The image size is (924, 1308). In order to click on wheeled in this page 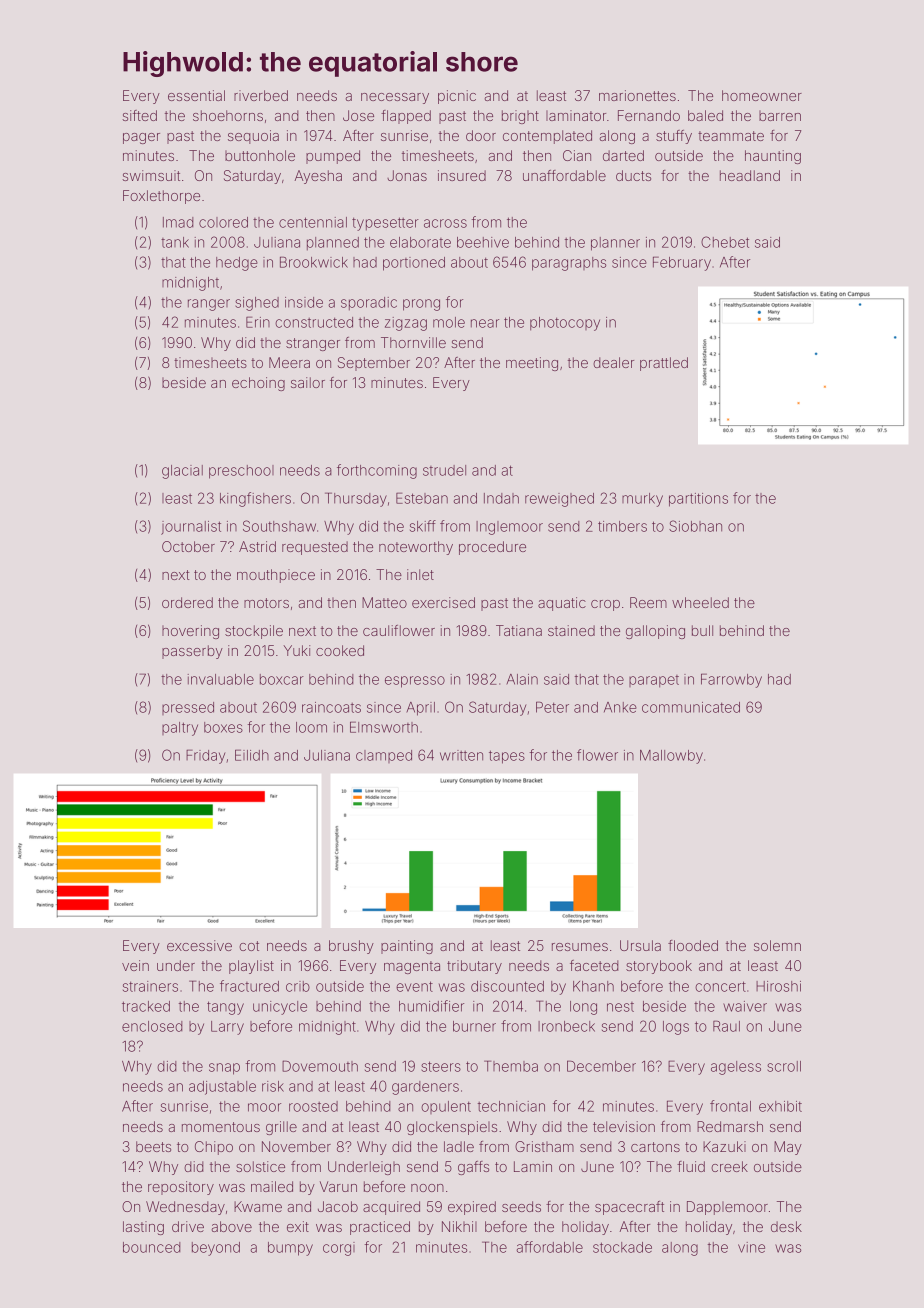, I will do `click(700, 602)`.
